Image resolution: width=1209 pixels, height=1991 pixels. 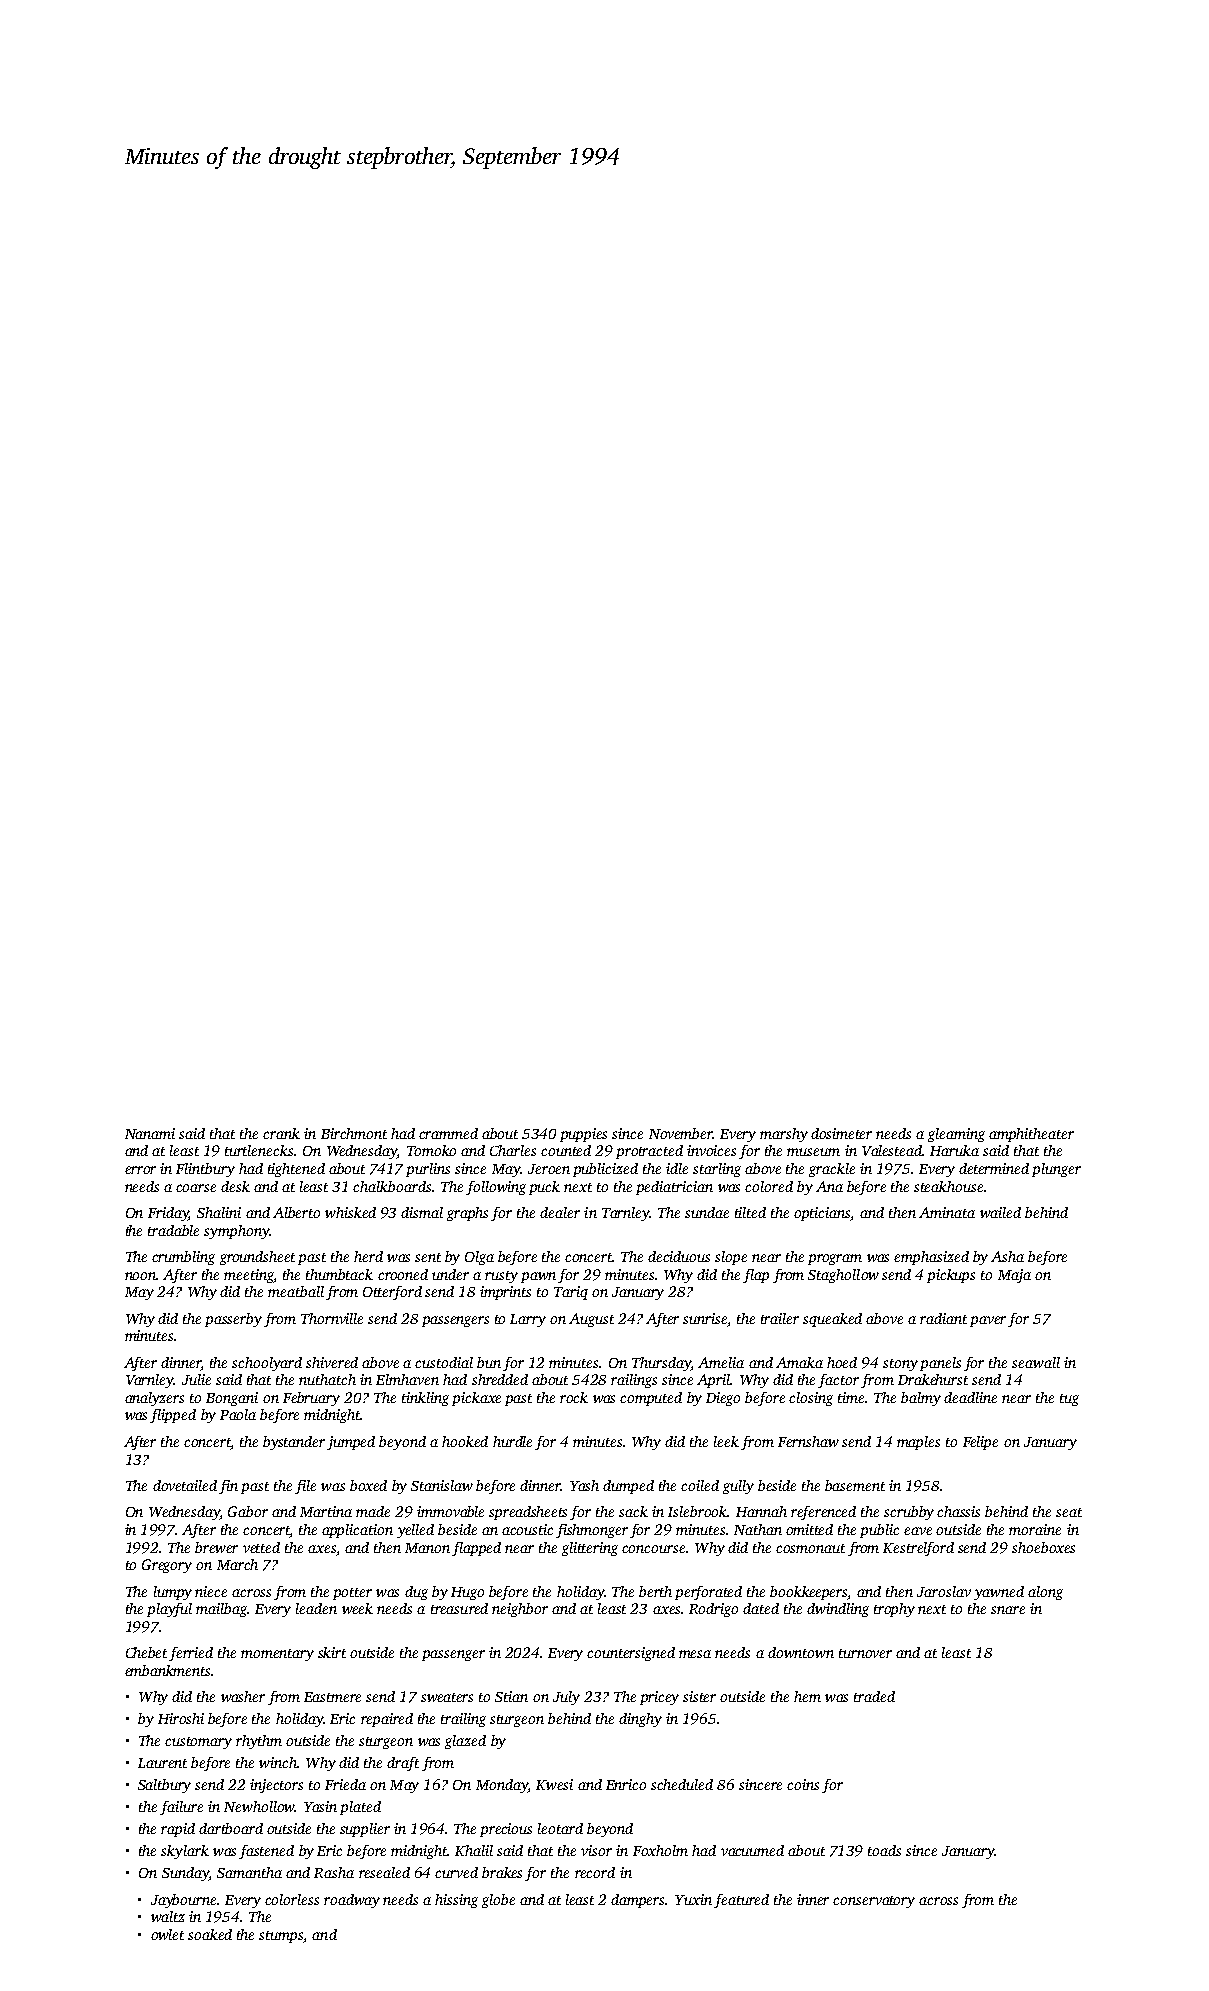 What do you see at coordinates (467, 1214) in the document?
I see `graphs` at bounding box center [467, 1214].
